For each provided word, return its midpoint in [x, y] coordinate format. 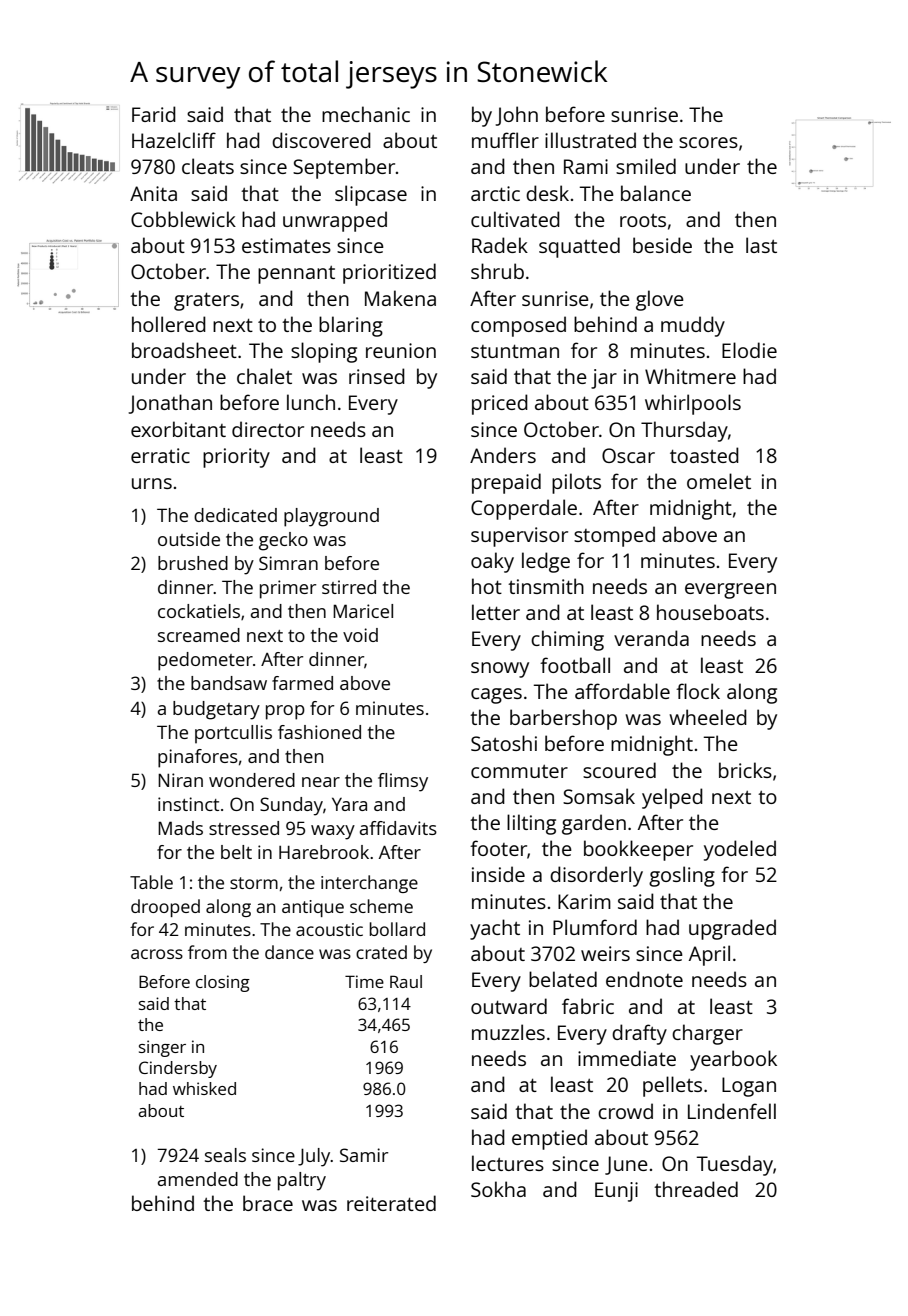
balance [656, 193]
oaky [492, 562]
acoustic [329, 929]
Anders [503, 455]
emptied [549, 1139]
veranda [651, 638]
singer [162, 1048]
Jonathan [170, 404]
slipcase [371, 195]
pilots [576, 483]
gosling [682, 876]
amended [198, 1179]
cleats [208, 166]
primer [288, 589]
